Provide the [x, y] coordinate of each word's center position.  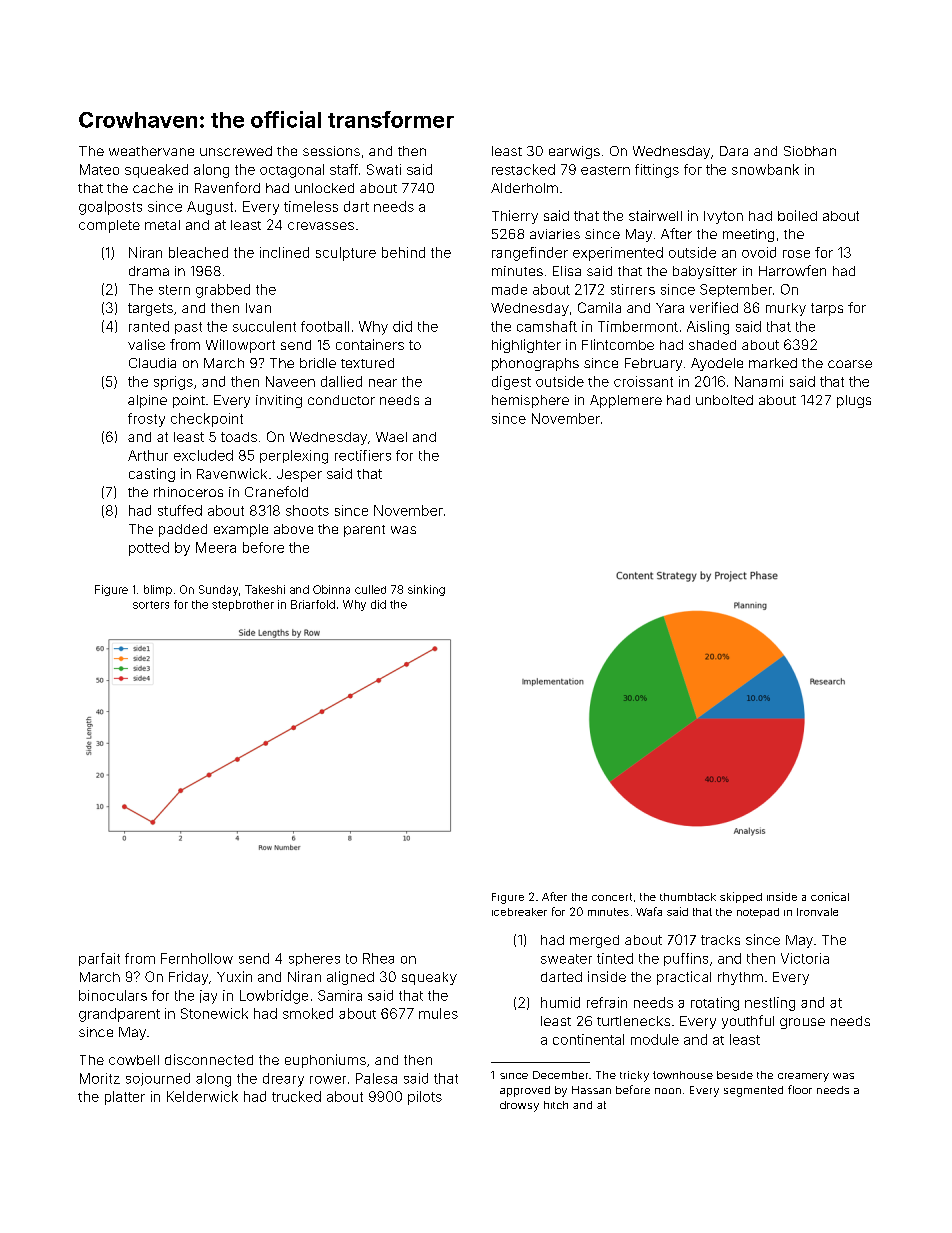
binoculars [113, 995]
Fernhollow [197, 958]
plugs [854, 401]
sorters [151, 605]
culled [370, 589]
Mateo [99, 169]
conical [830, 896]
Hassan [591, 1090]
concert [612, 897]
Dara [734, 151]
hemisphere [530, 401]
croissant [643, 381]
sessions [331, 151]
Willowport [240, 346]
